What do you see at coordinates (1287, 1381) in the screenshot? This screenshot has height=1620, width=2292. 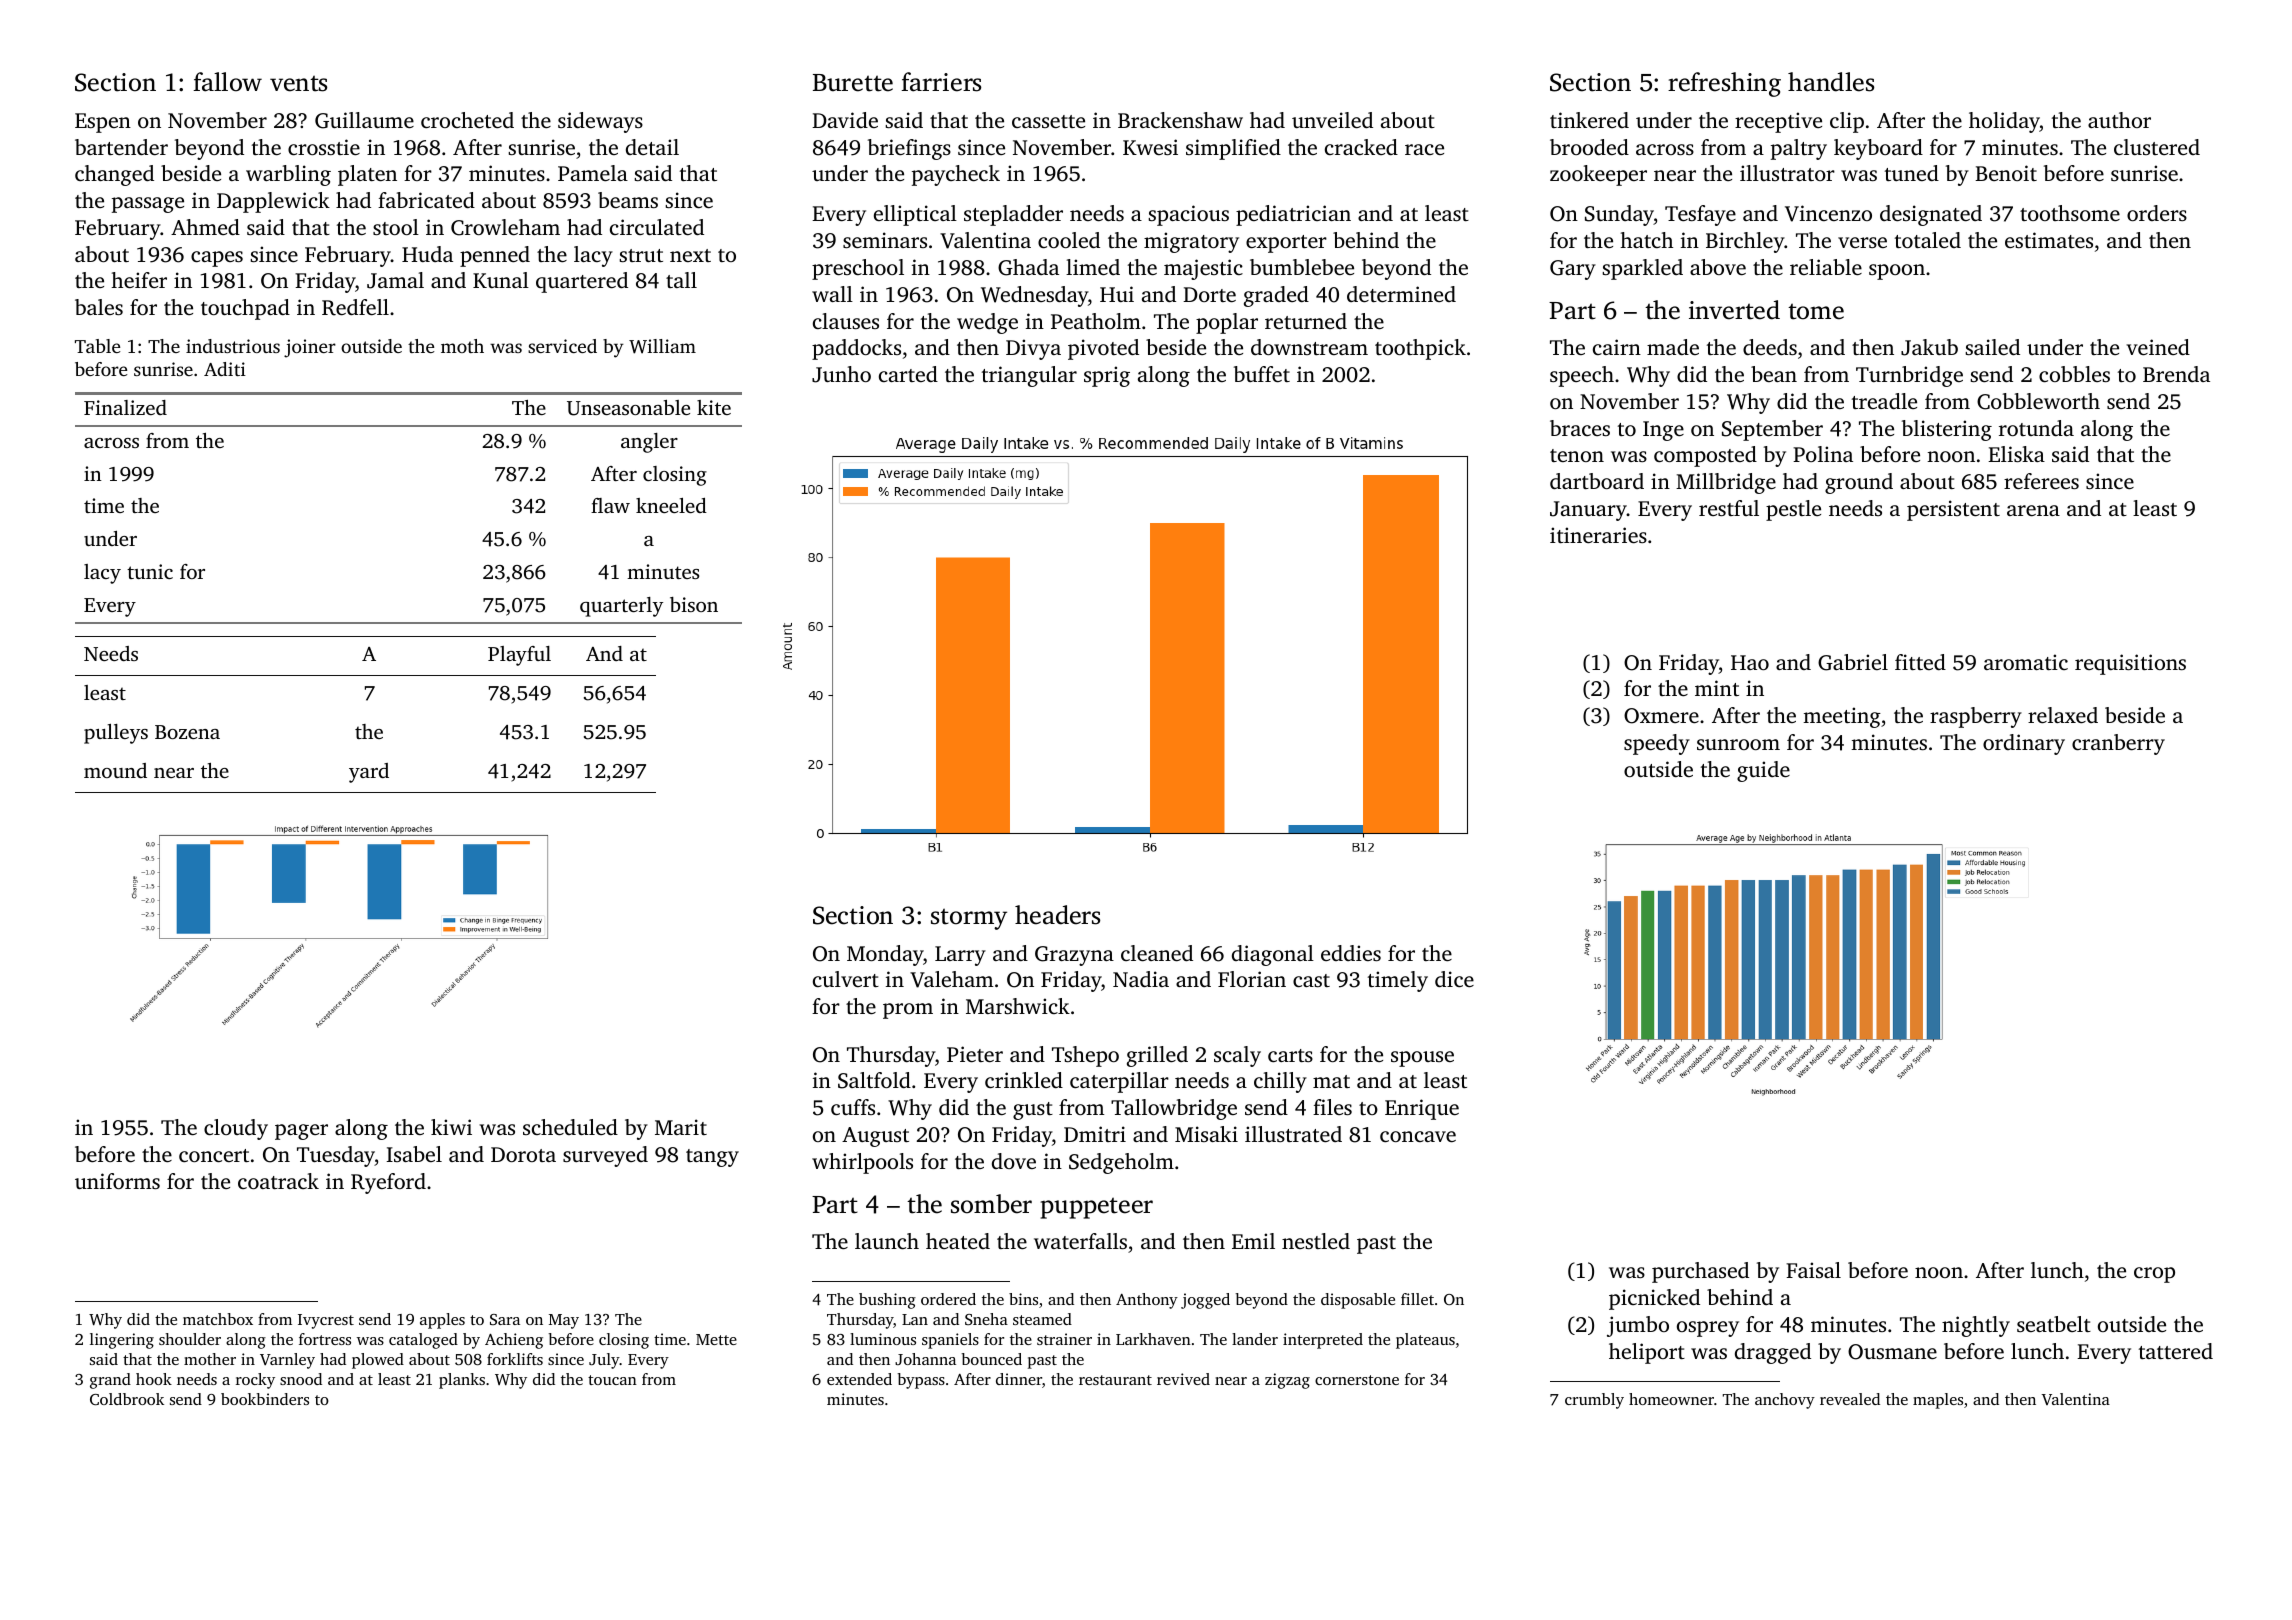 I see `zigzag` at bounding box center [1287, 1381].
